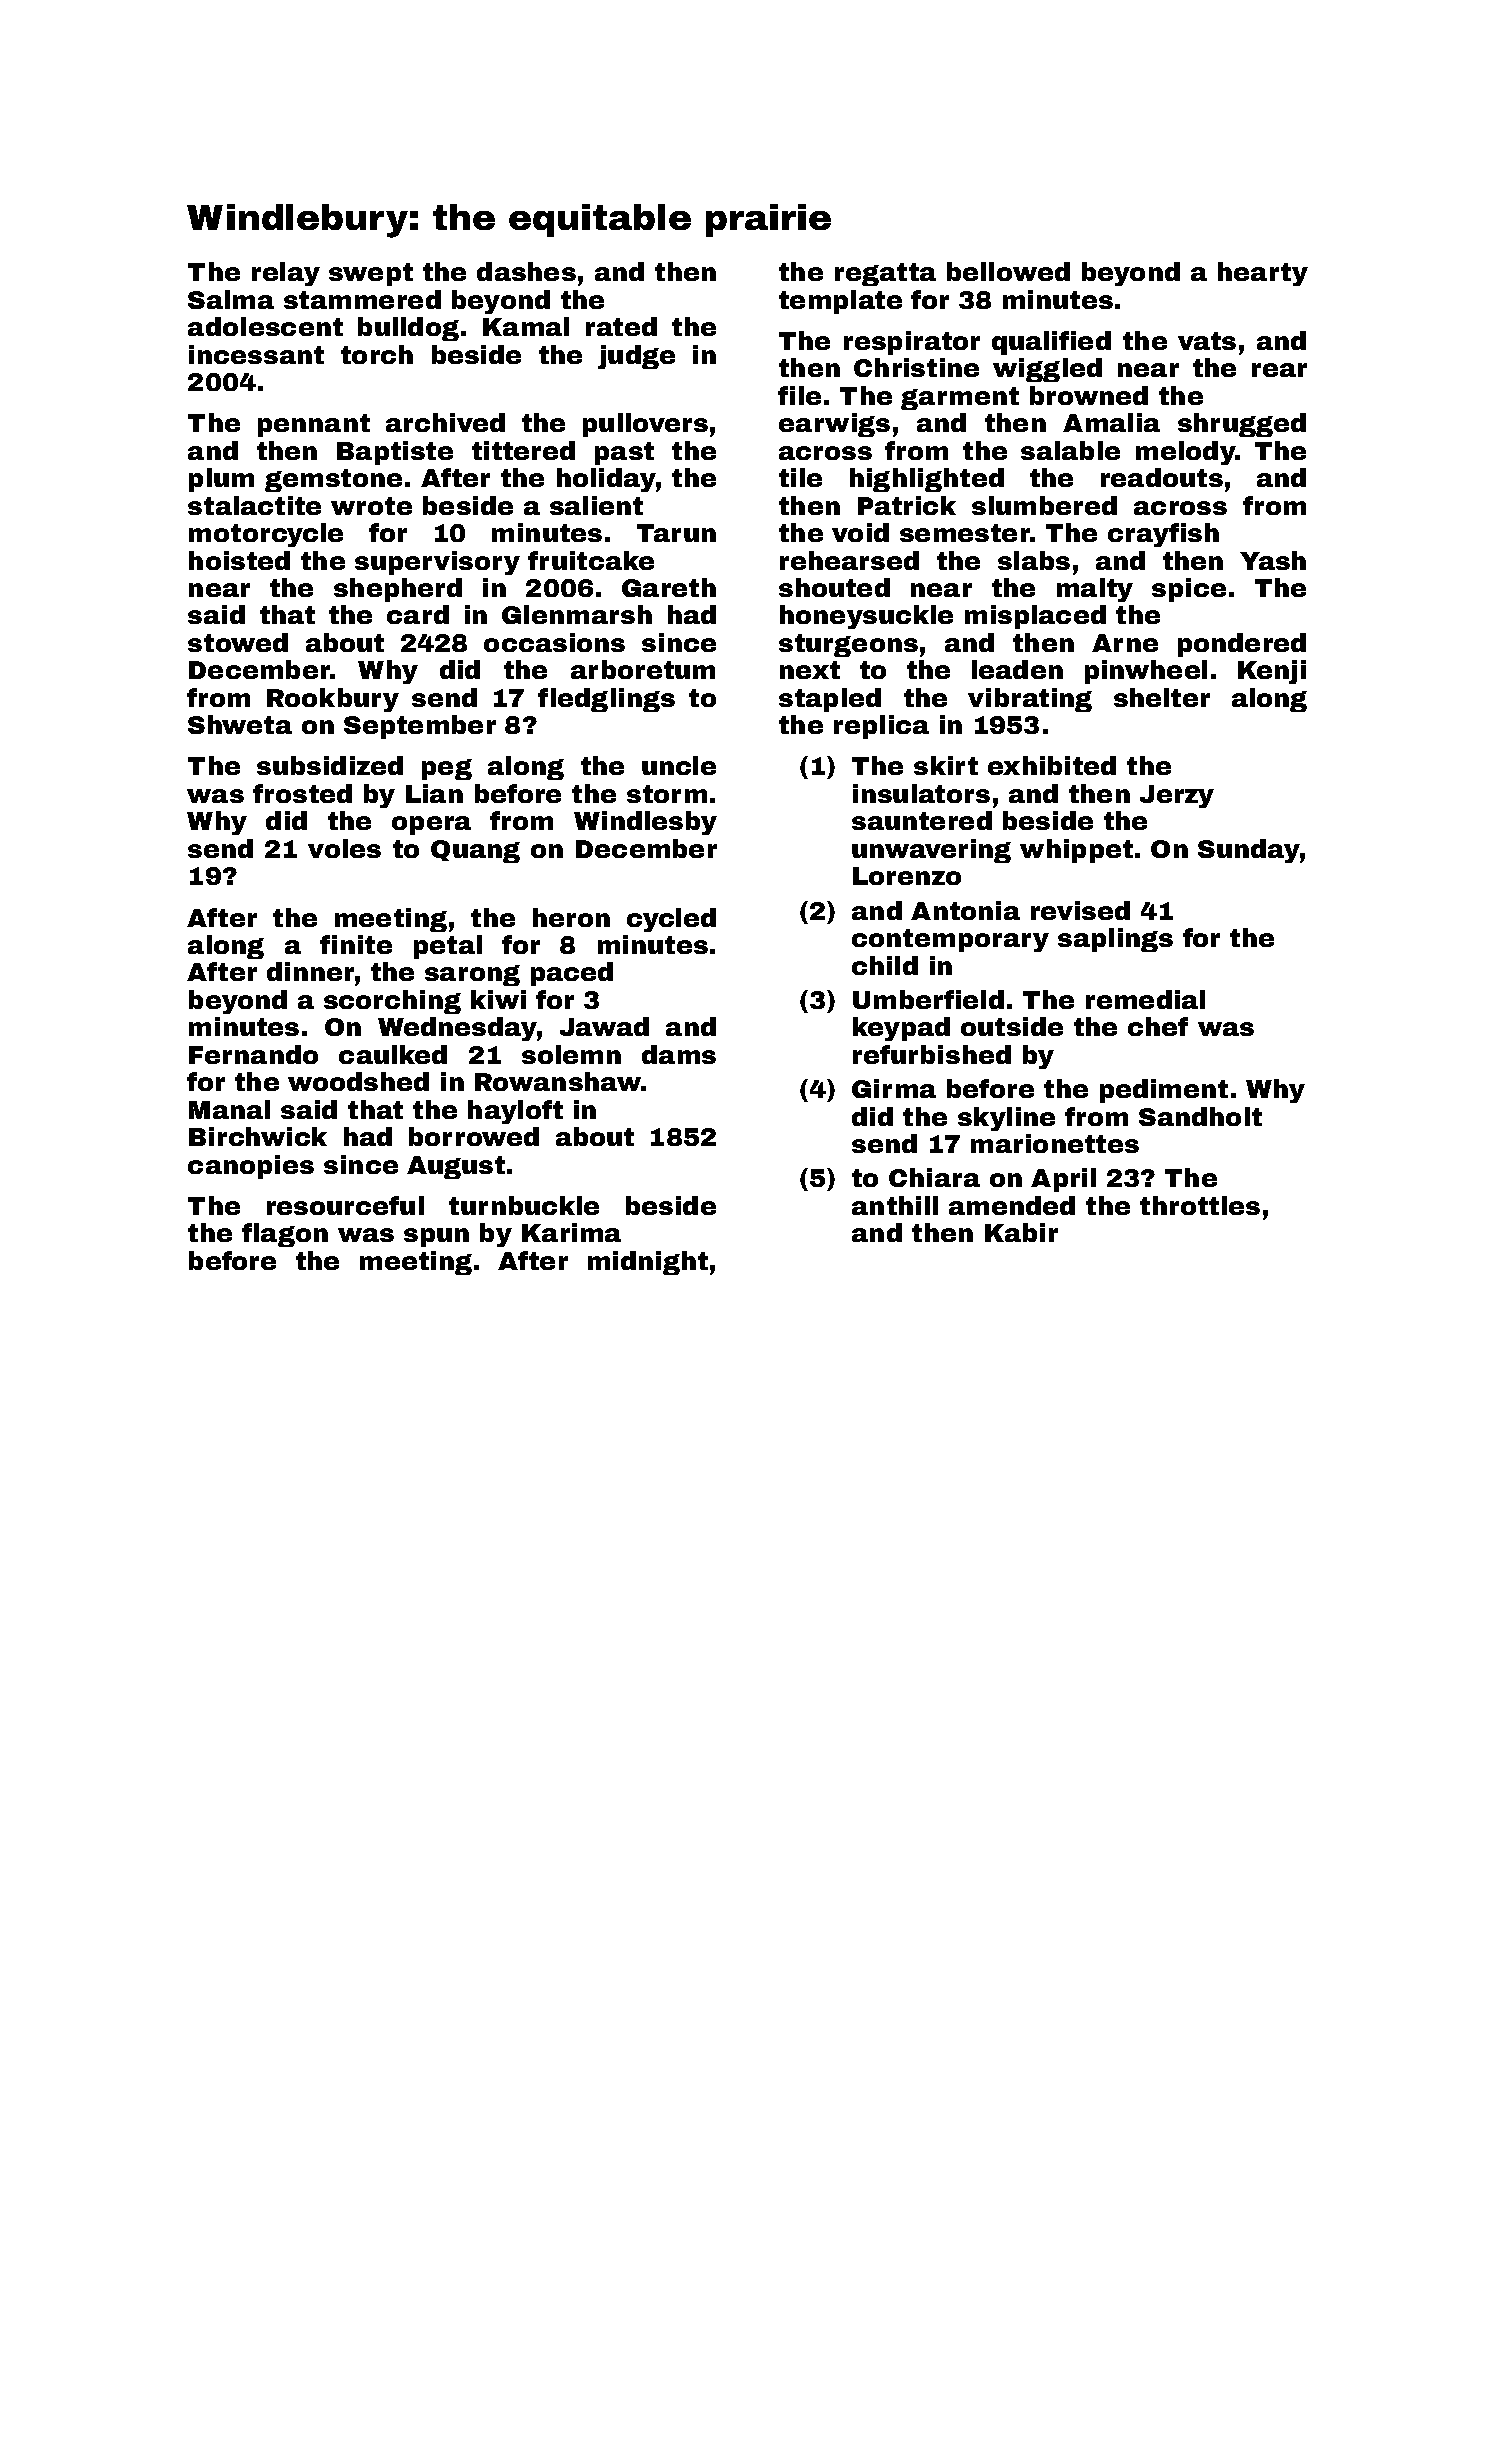 This screenshot has width=1496, height=2464. Describe the element at coordinates (554, 642) in the screenshot. I see `occasions` at that location.
